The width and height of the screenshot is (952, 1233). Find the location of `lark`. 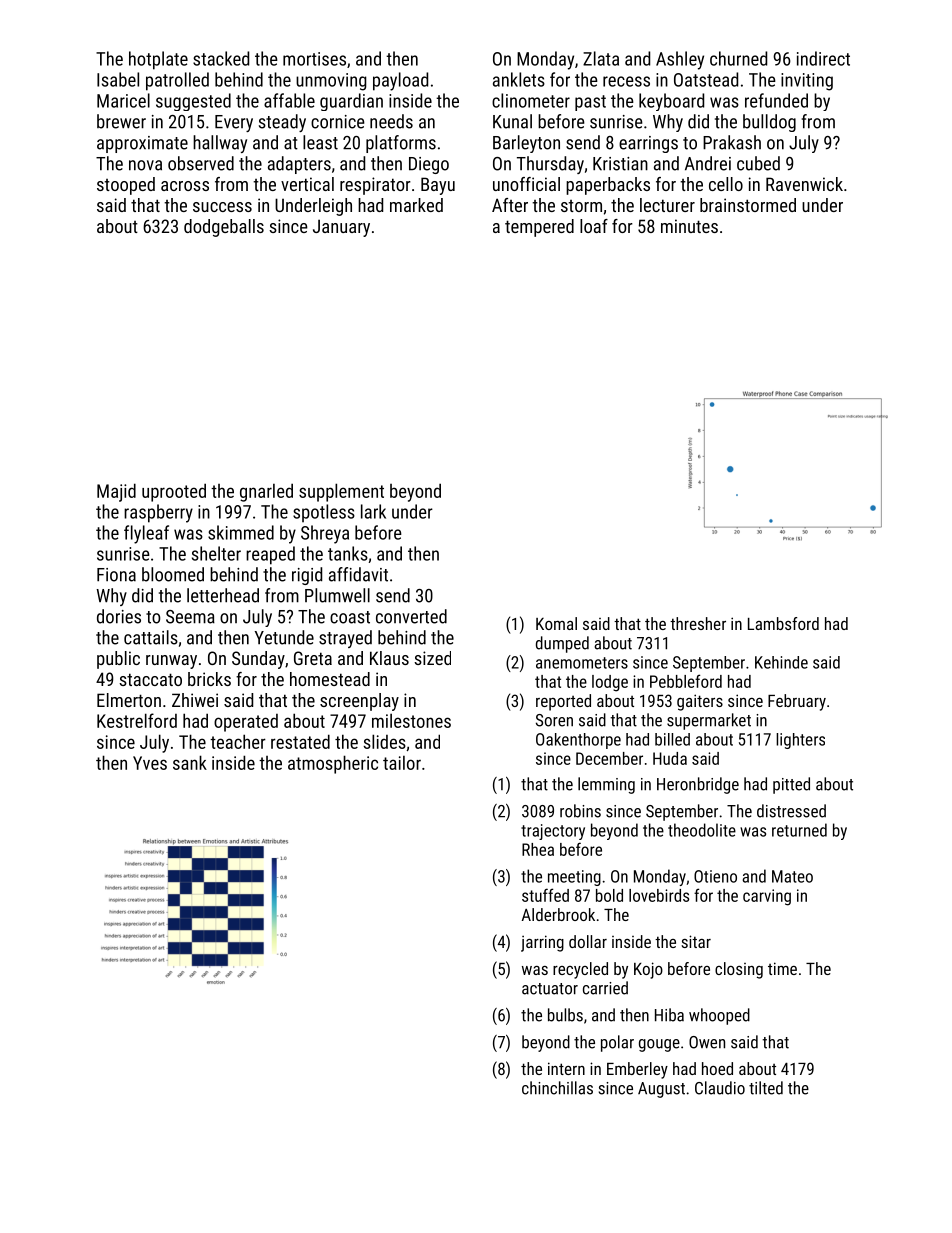

lark is located at coordinates (373, 511).
